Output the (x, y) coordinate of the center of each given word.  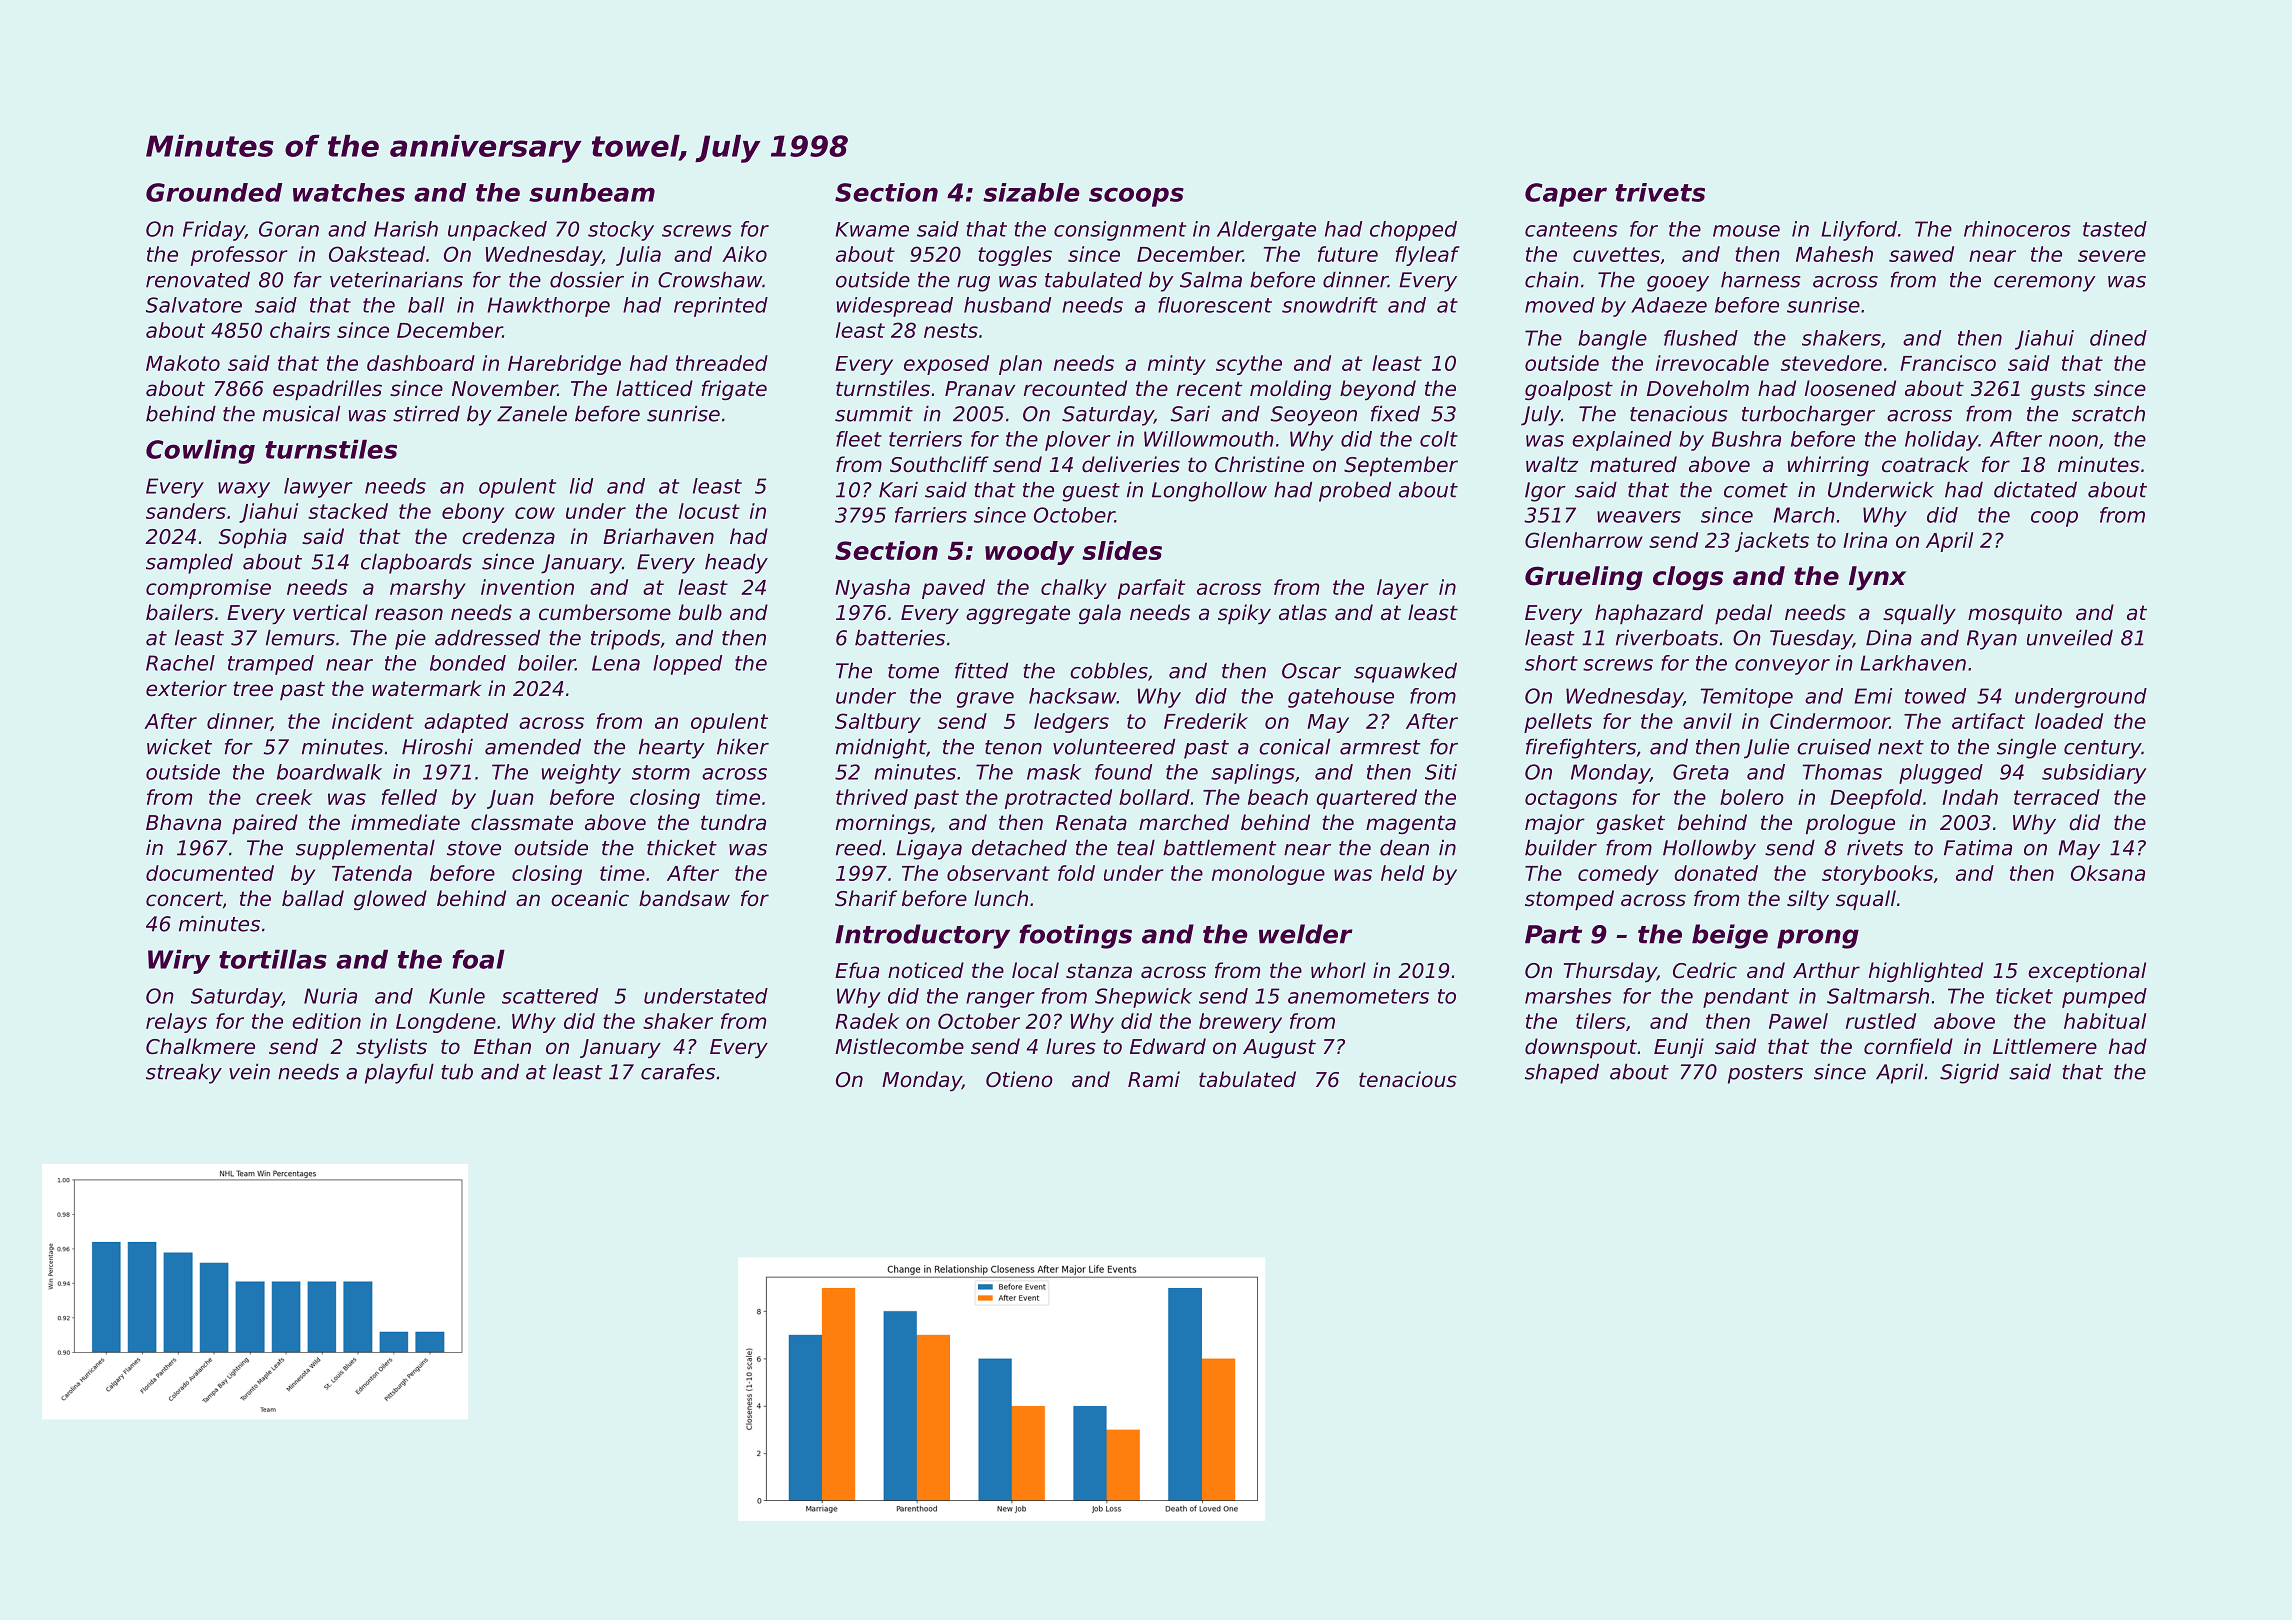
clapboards (416, 563)
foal (478, 959)
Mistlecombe (899, 1046)
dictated (2035, 489)
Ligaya (929, 849)
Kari (898, 489)
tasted (2115, 229)
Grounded (214, 192)
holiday (1941, 441)
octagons (1571, 799)
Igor (1545, 492)
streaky (184, 1073)
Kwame (872, 229)
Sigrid (1969, 1073)
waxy (244, 490)
